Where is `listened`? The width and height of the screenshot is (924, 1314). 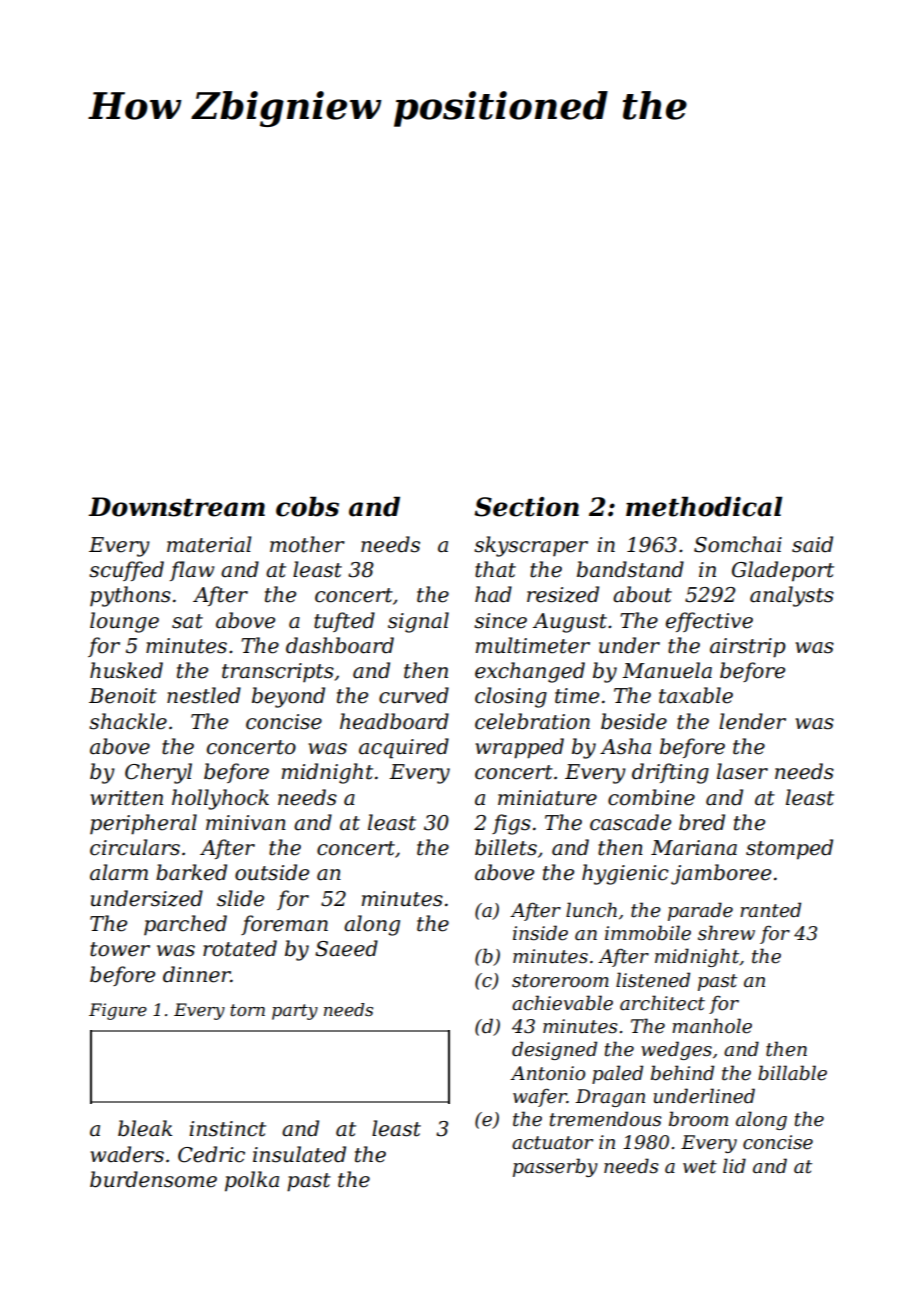
listened is located at coordinates (653, 980).
